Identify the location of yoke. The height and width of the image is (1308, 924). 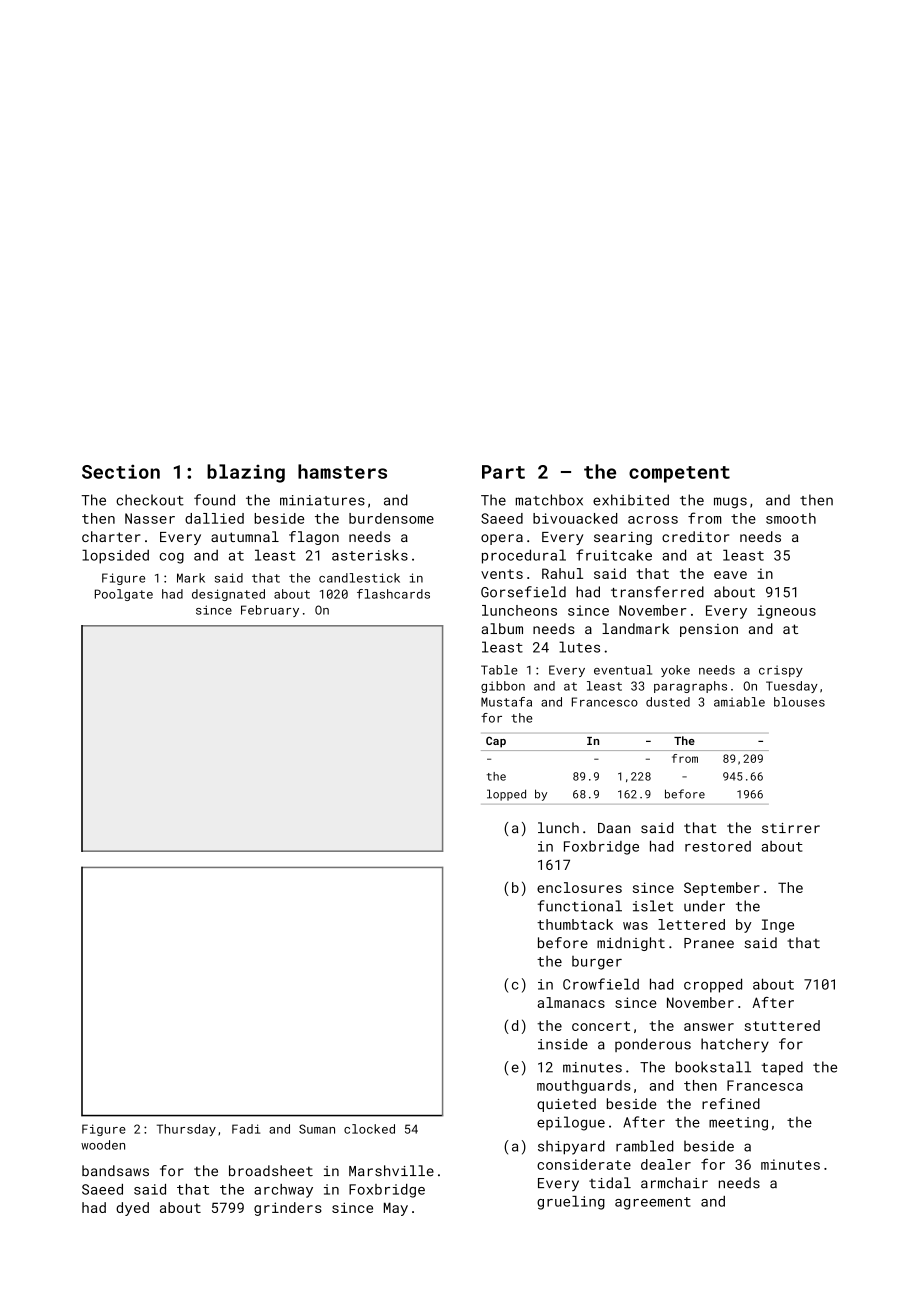
(675, 671).
